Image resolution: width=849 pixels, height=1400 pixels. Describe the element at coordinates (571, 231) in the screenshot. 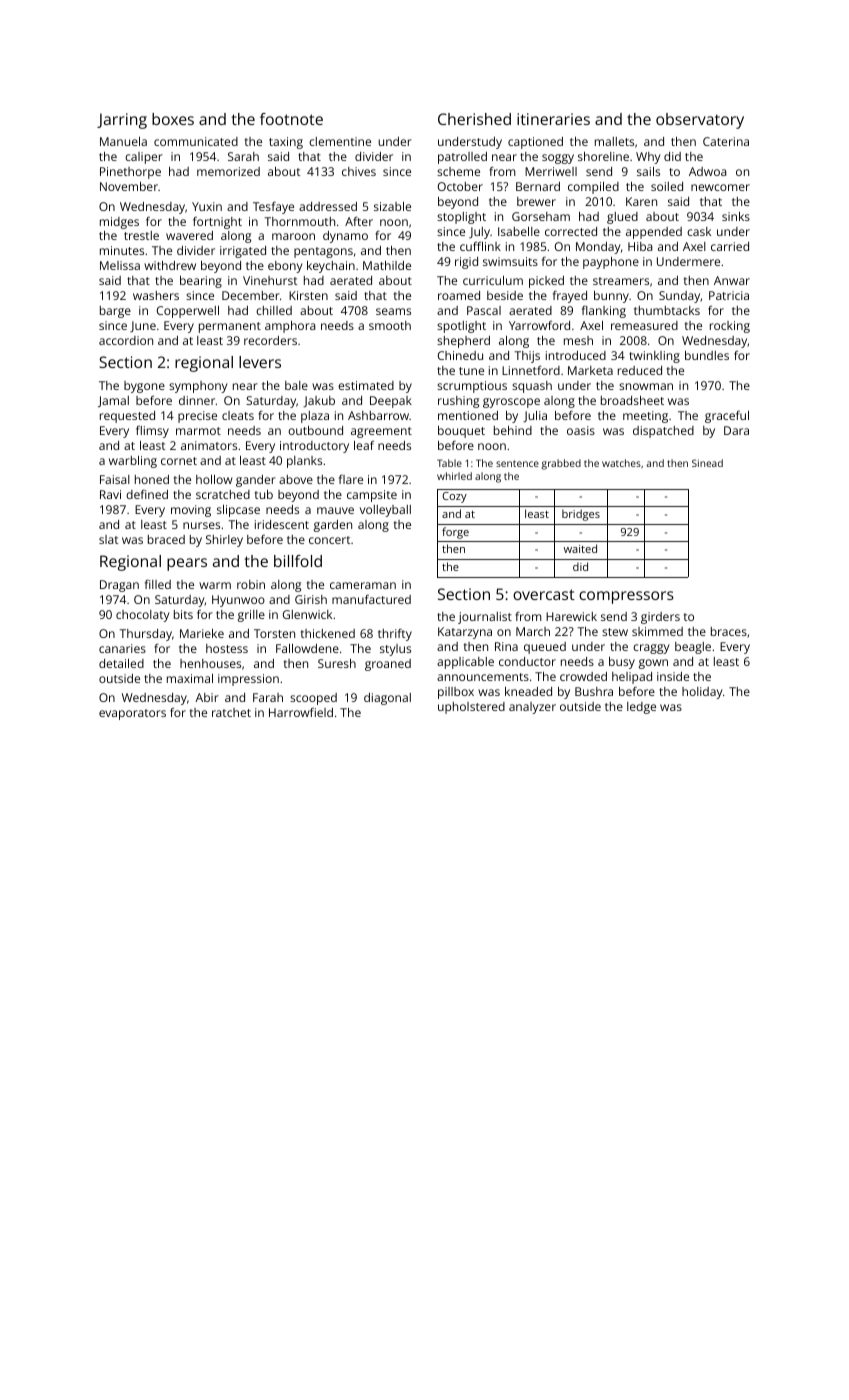

I see `corrected` at that location.
